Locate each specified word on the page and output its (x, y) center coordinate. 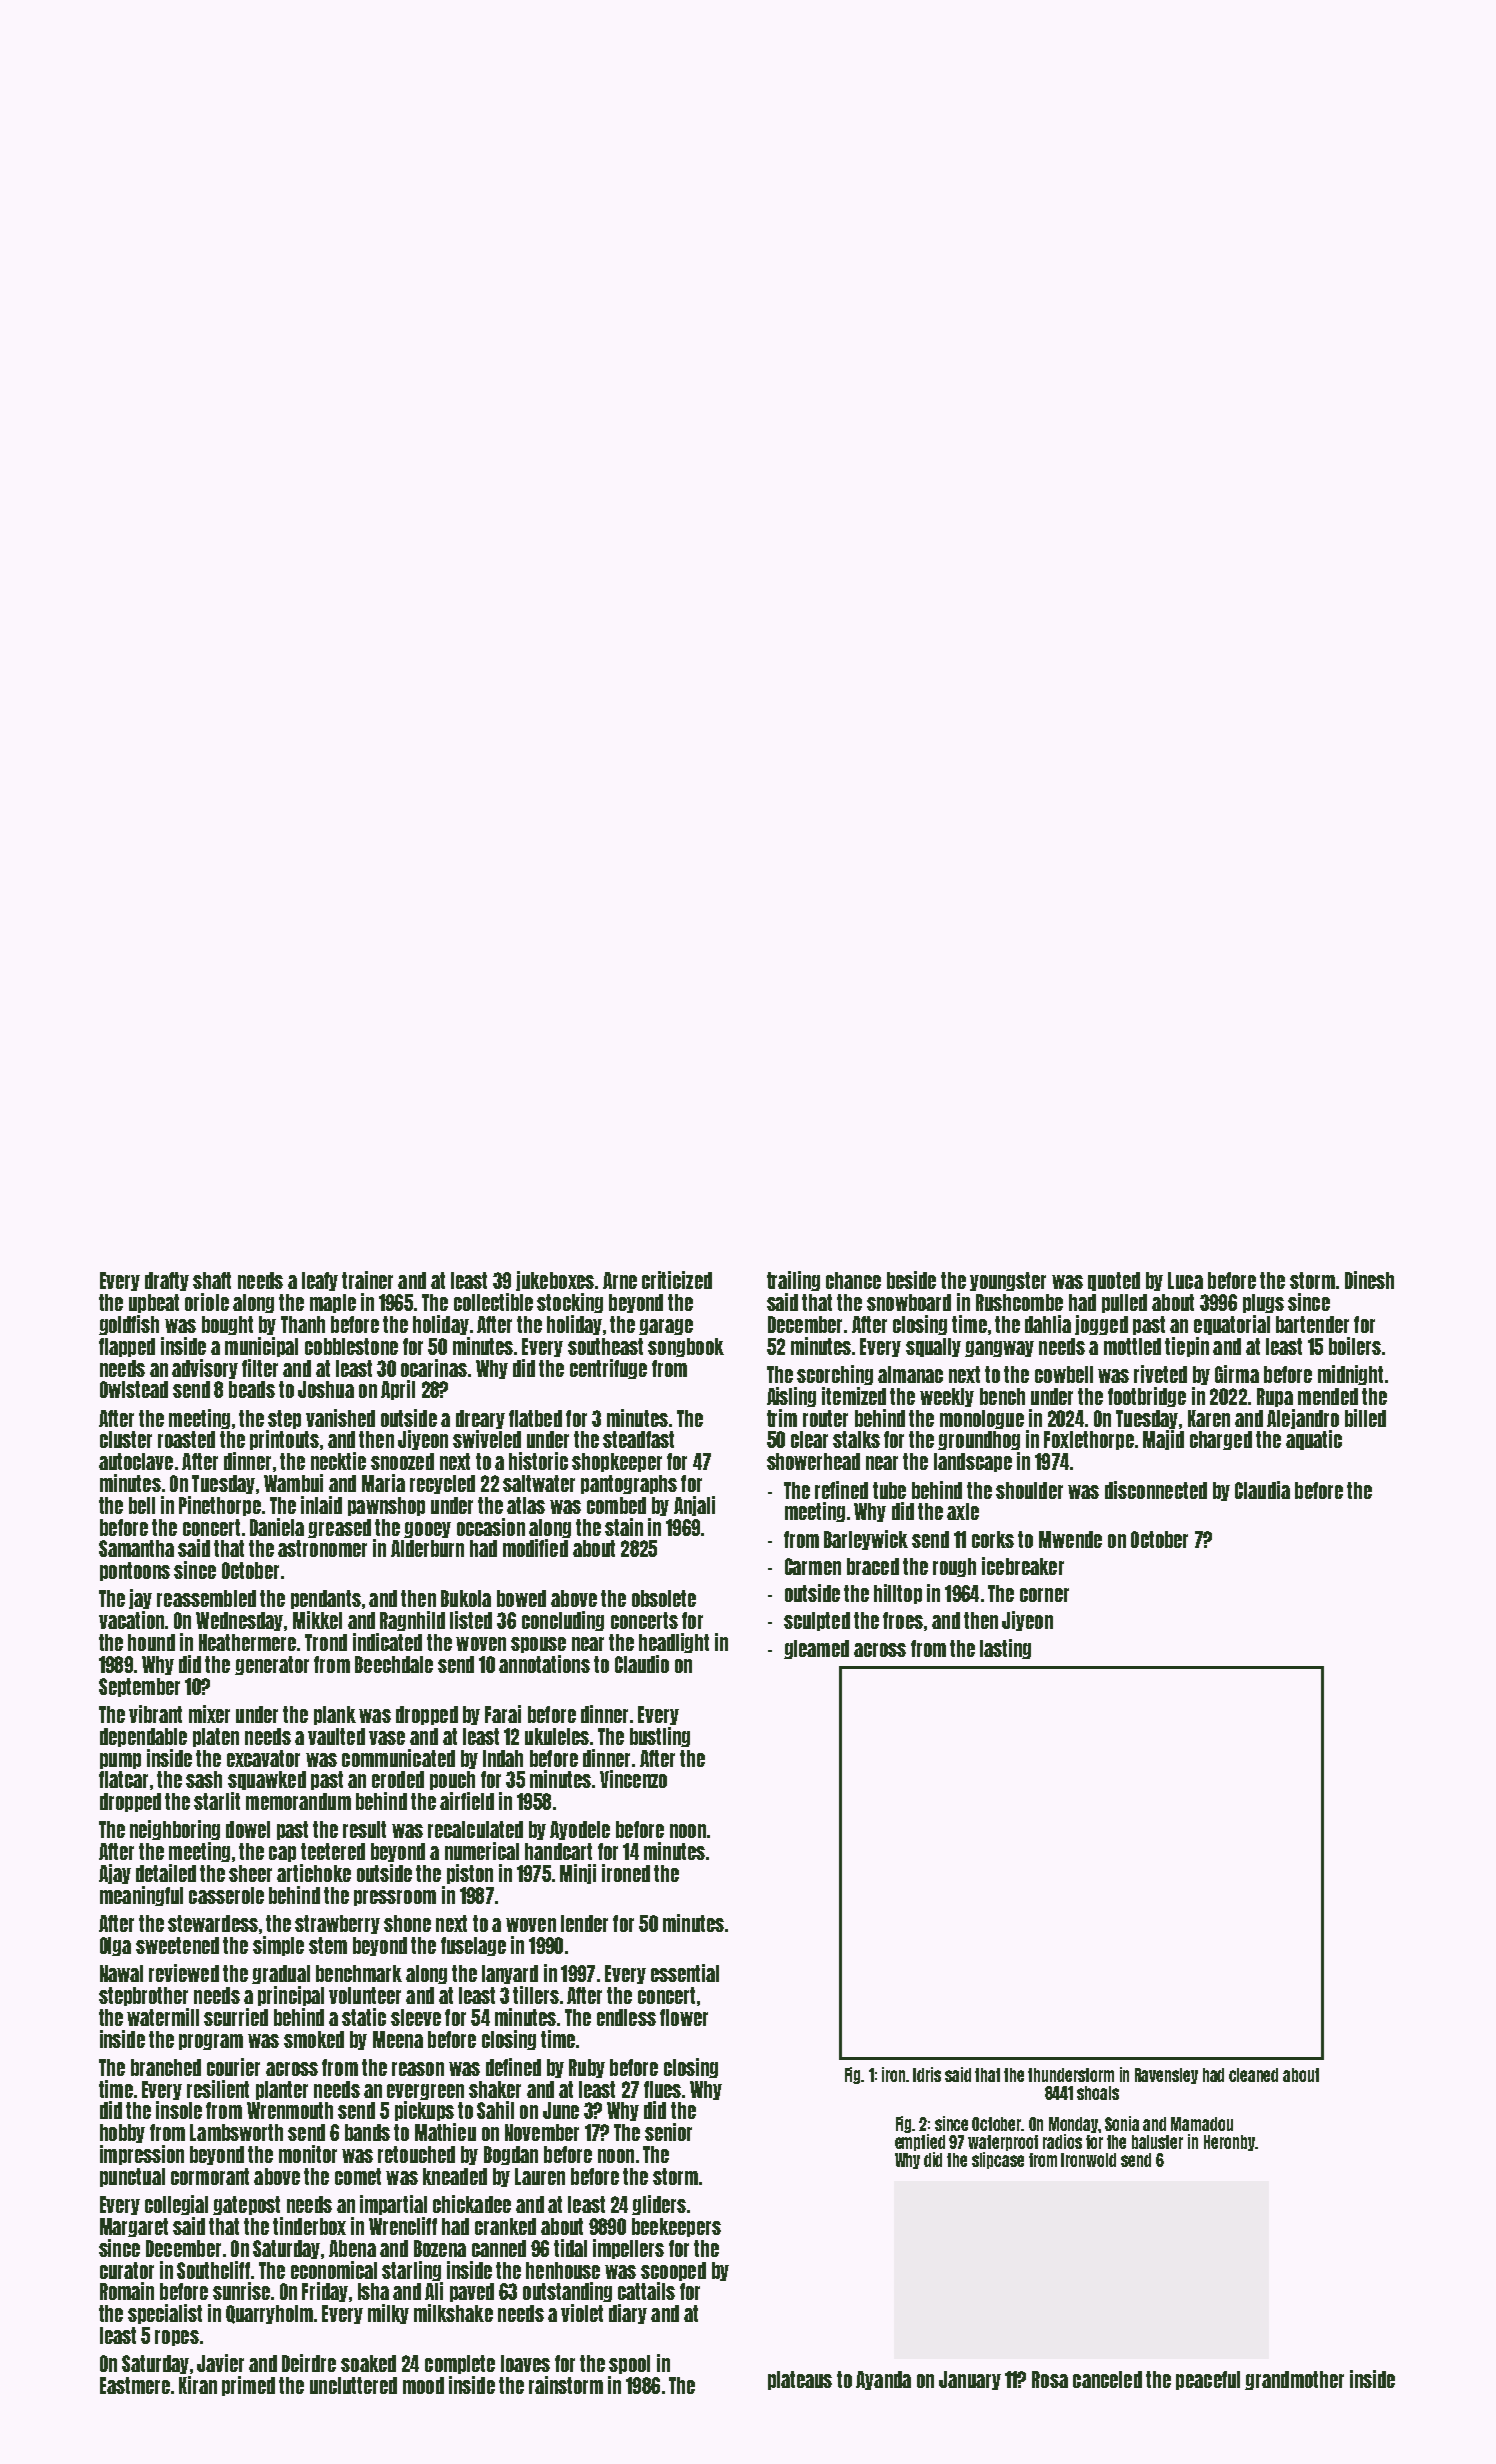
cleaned (1253, 2075)
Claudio (642, 1664)
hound (151, 1642)
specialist (165, 2314)
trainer (367, 1280)
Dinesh (1369, 1280)
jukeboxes (555, 1281)
